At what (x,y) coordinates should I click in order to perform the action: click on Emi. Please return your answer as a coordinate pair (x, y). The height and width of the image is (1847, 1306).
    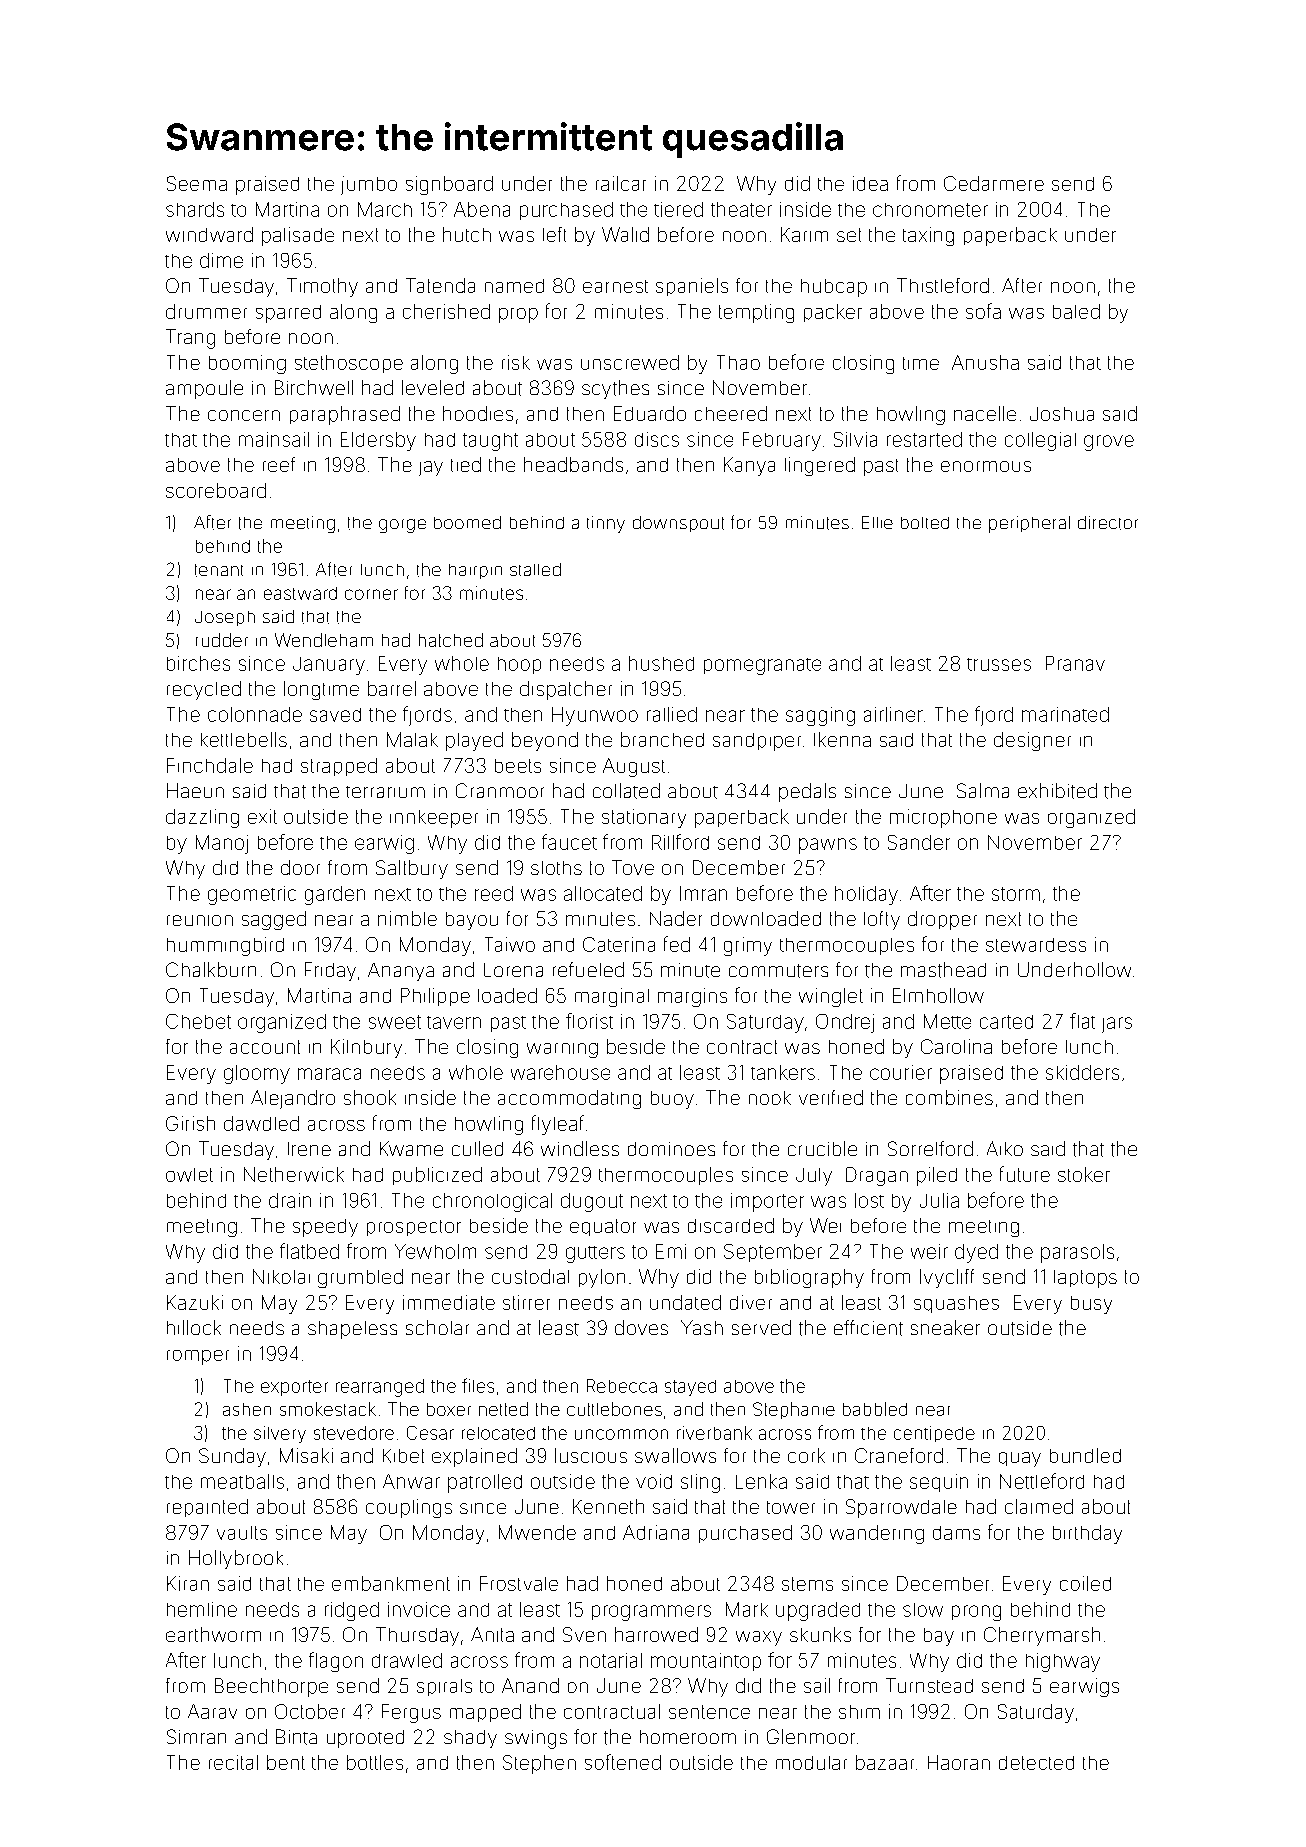
    Looking at the image, I should click on (671, 1251).
